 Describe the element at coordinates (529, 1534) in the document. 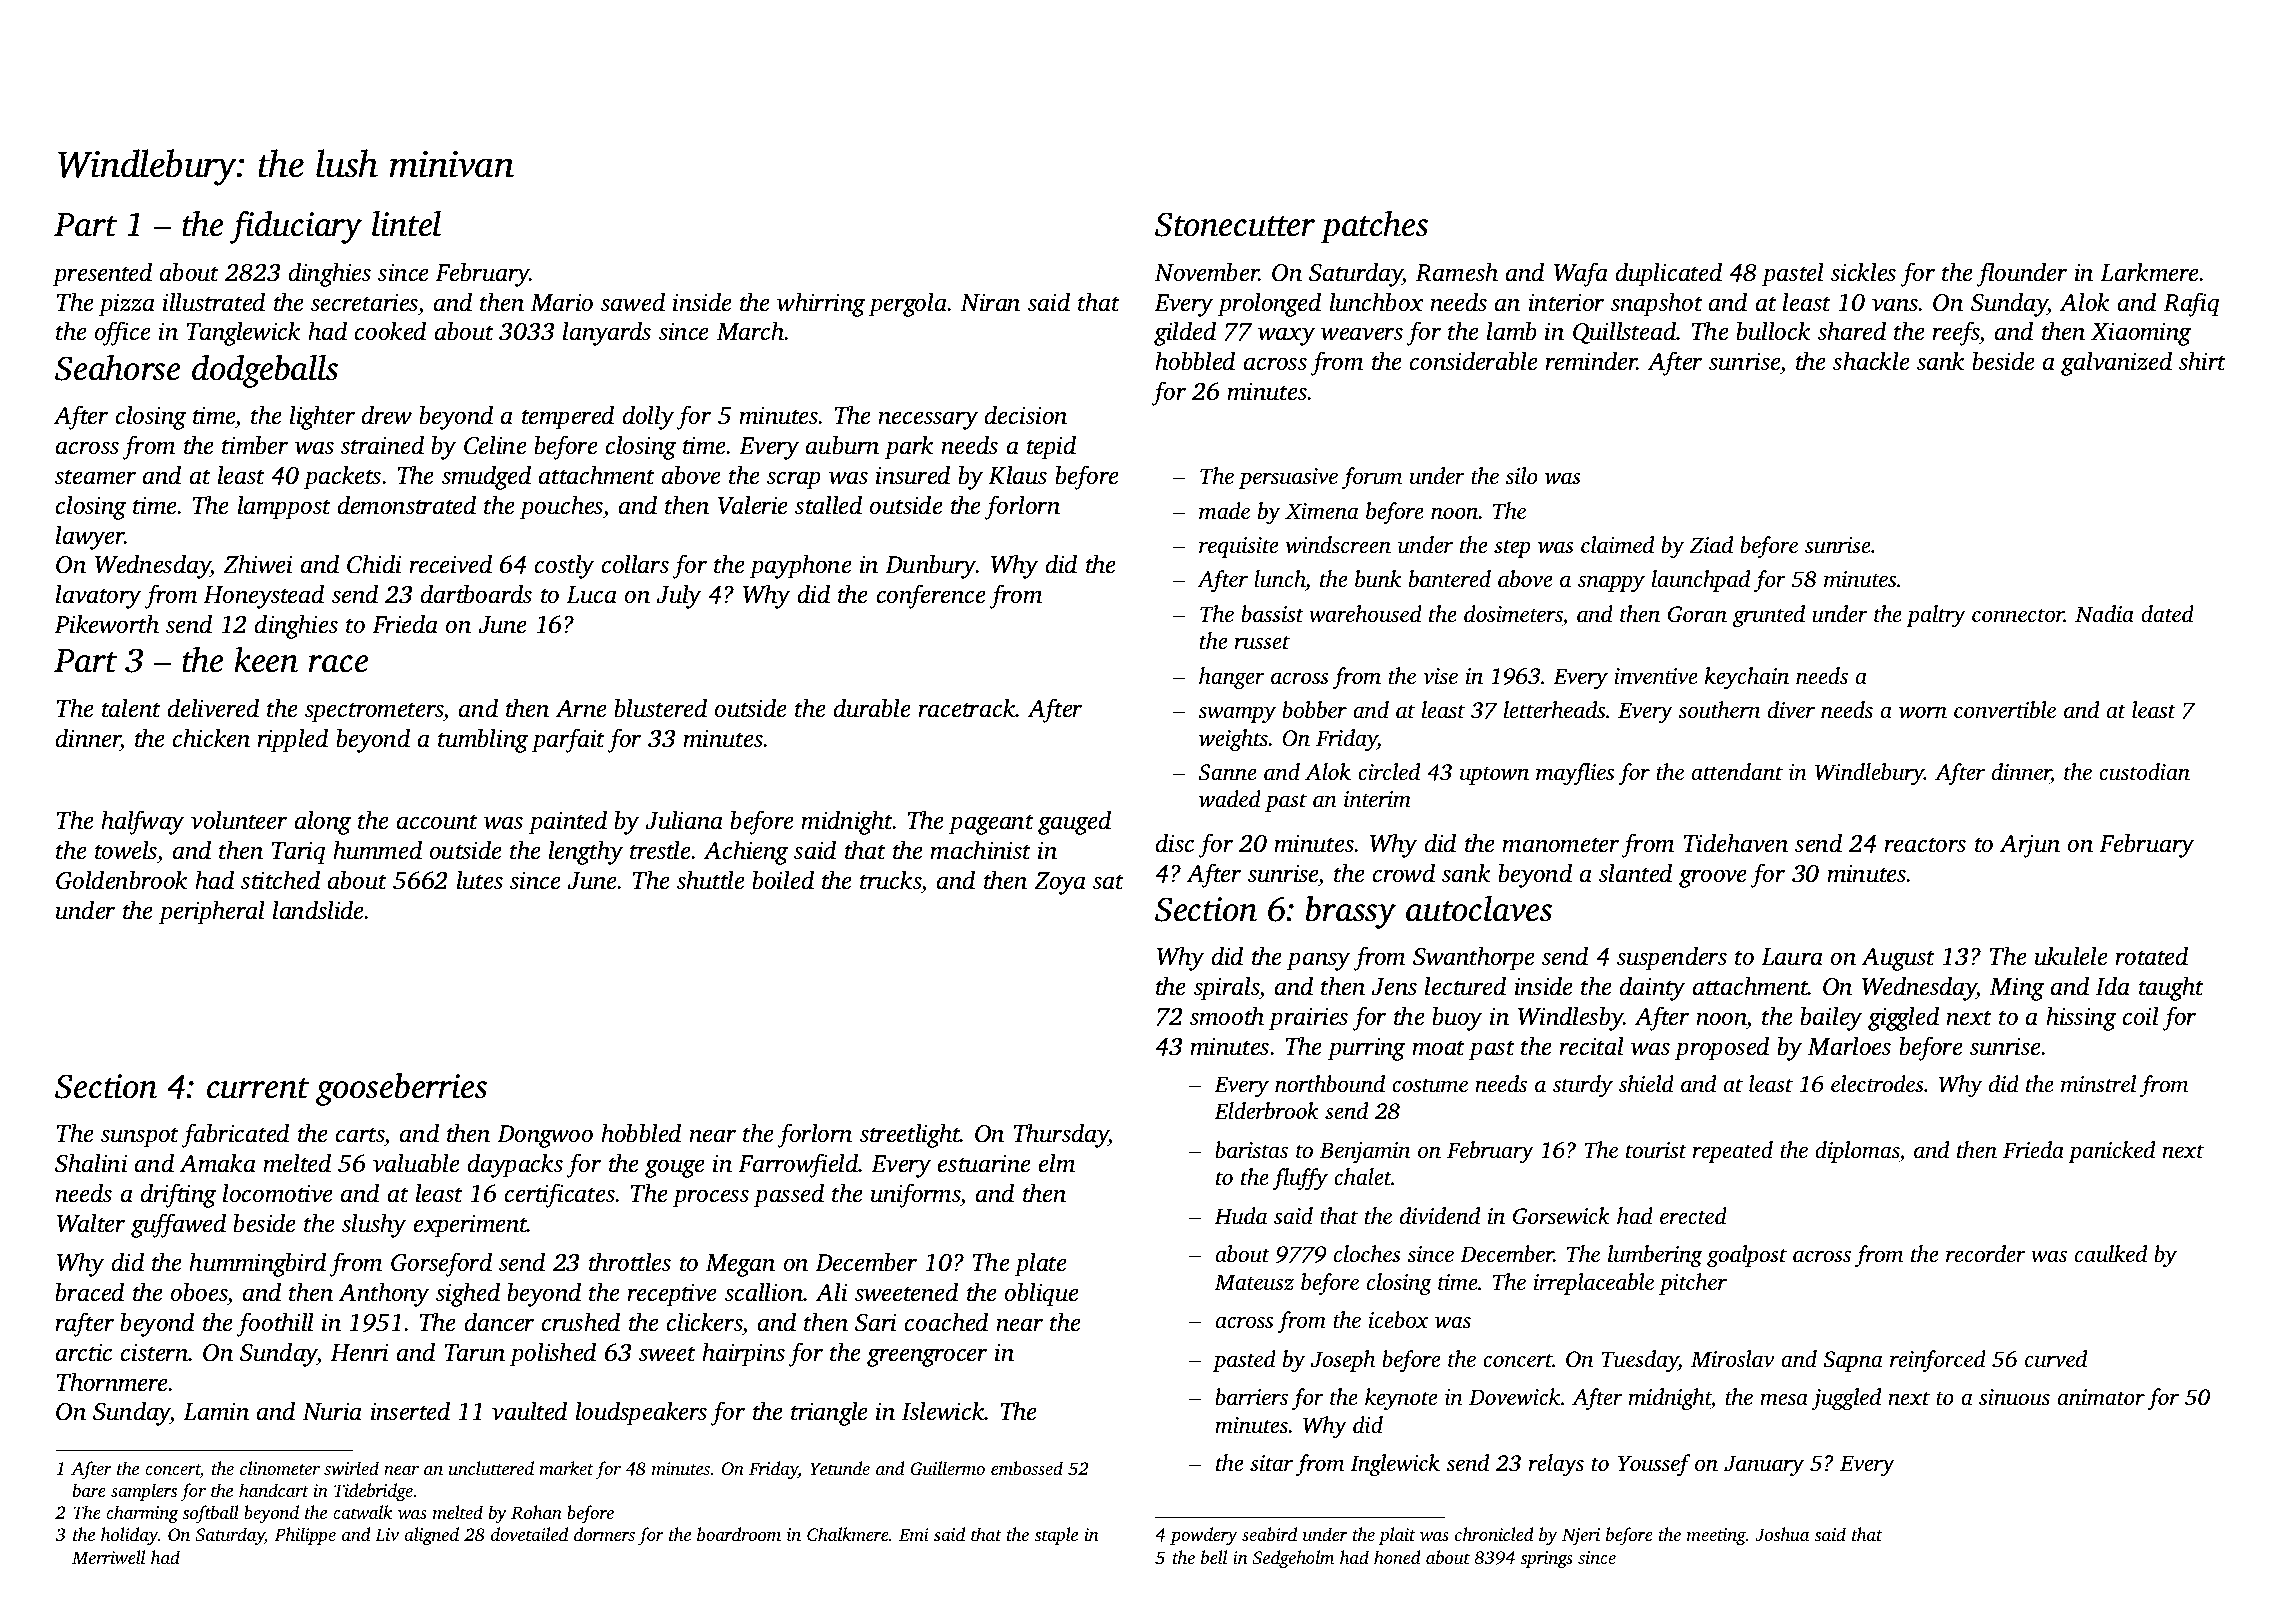

I see `dovetailed` at that location.
